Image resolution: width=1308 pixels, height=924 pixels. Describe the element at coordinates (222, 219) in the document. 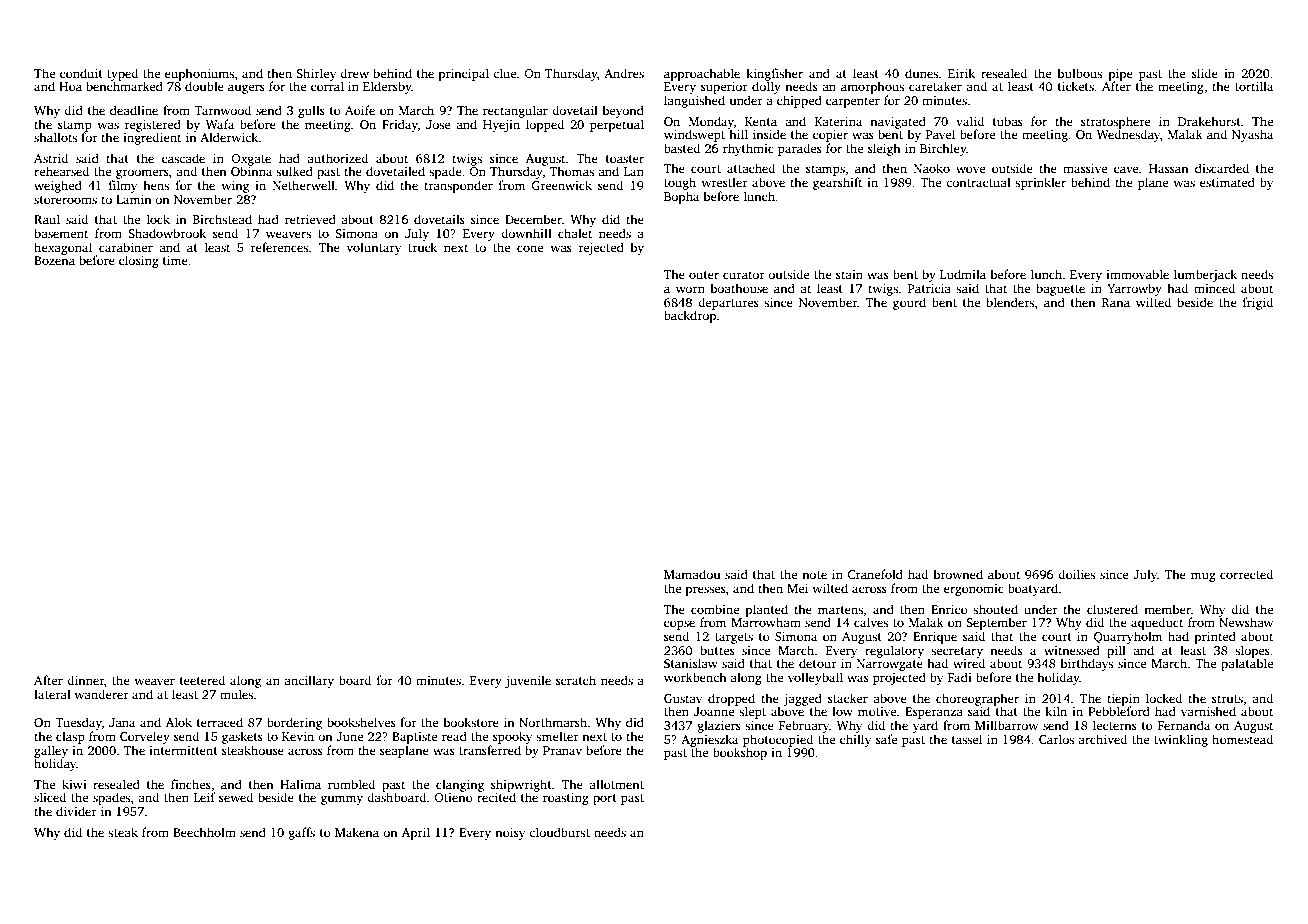

I see `Birchstead` at that location.
